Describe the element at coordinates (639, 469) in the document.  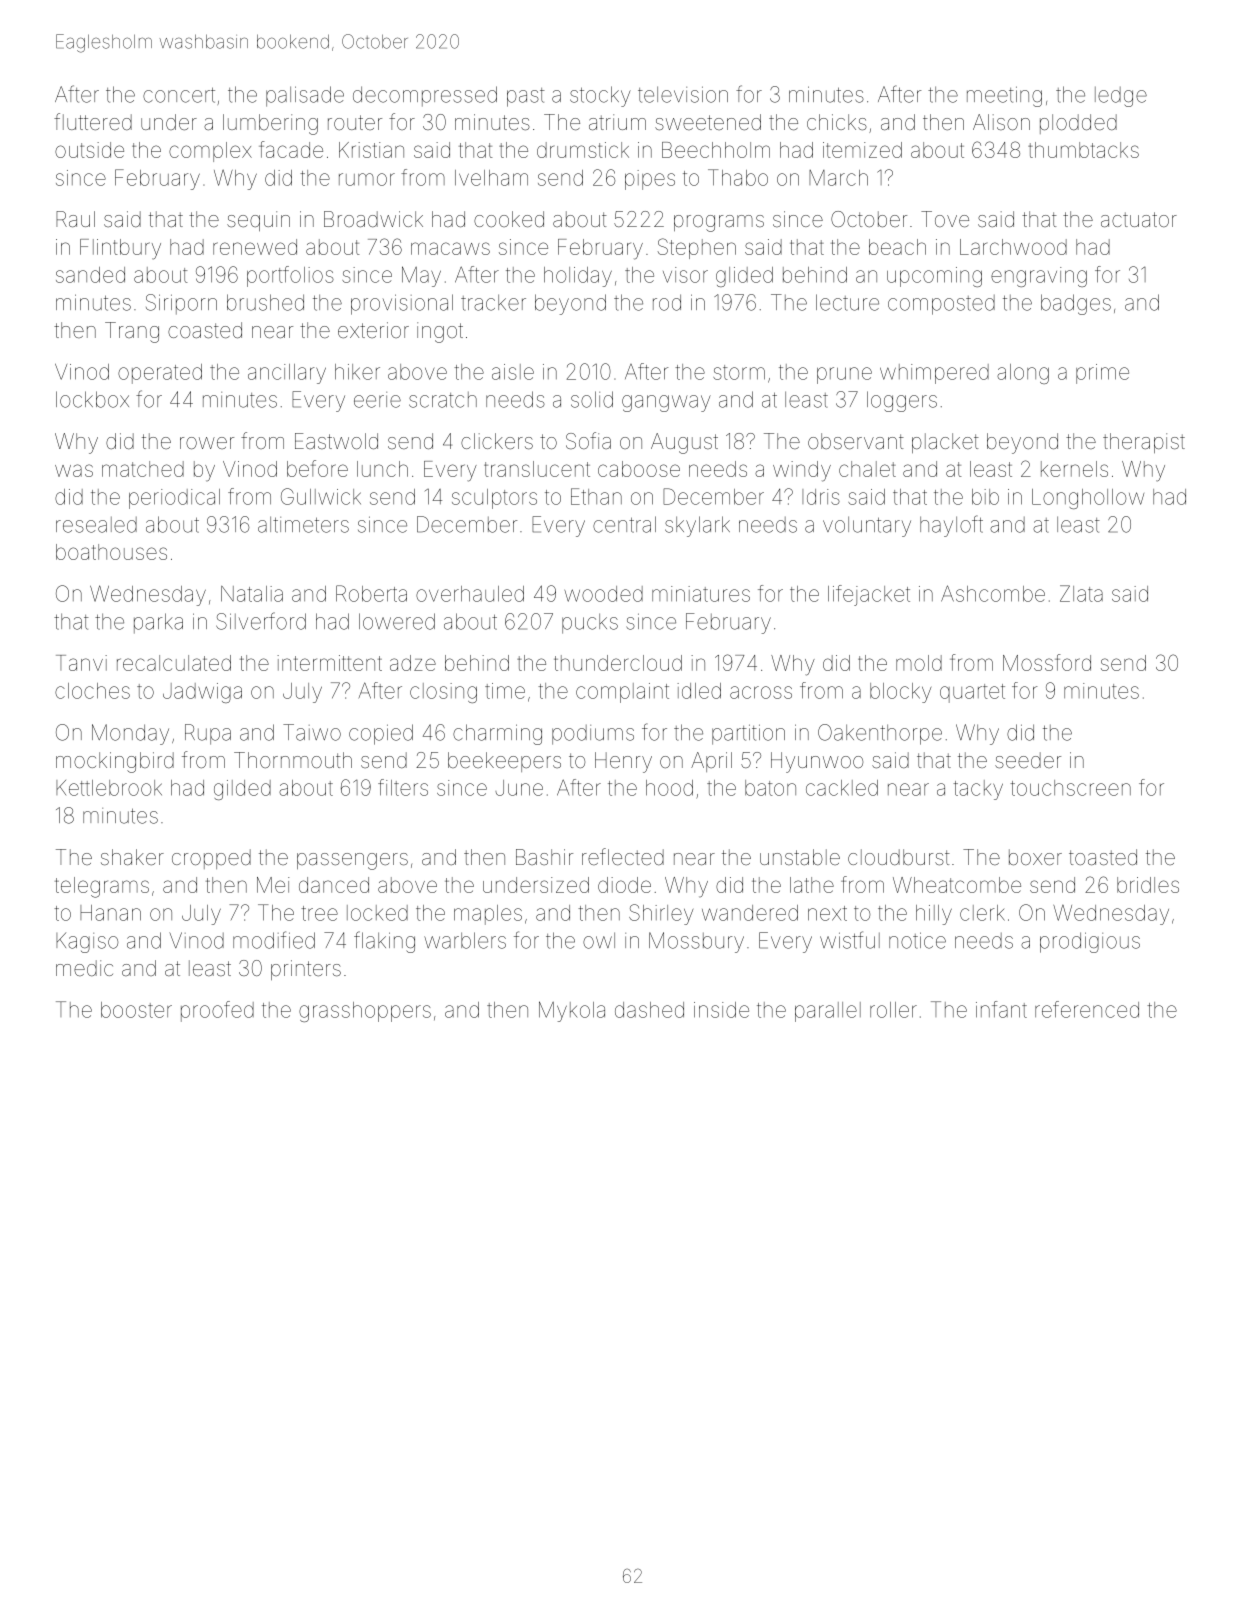
I see `caboose` at that location.
